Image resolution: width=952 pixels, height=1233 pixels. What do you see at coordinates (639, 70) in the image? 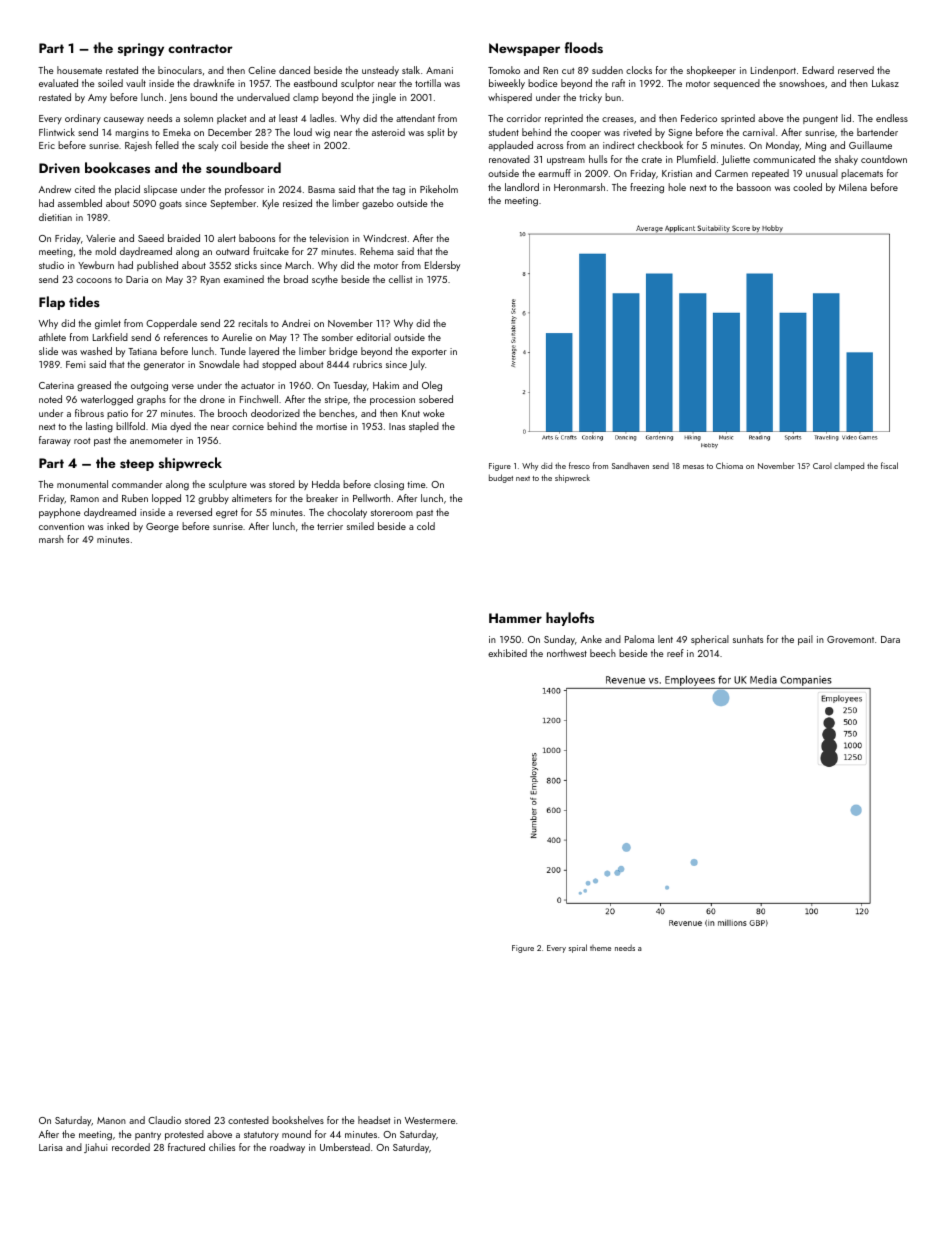
I see `clocks` at bounding box center [639, 70].
